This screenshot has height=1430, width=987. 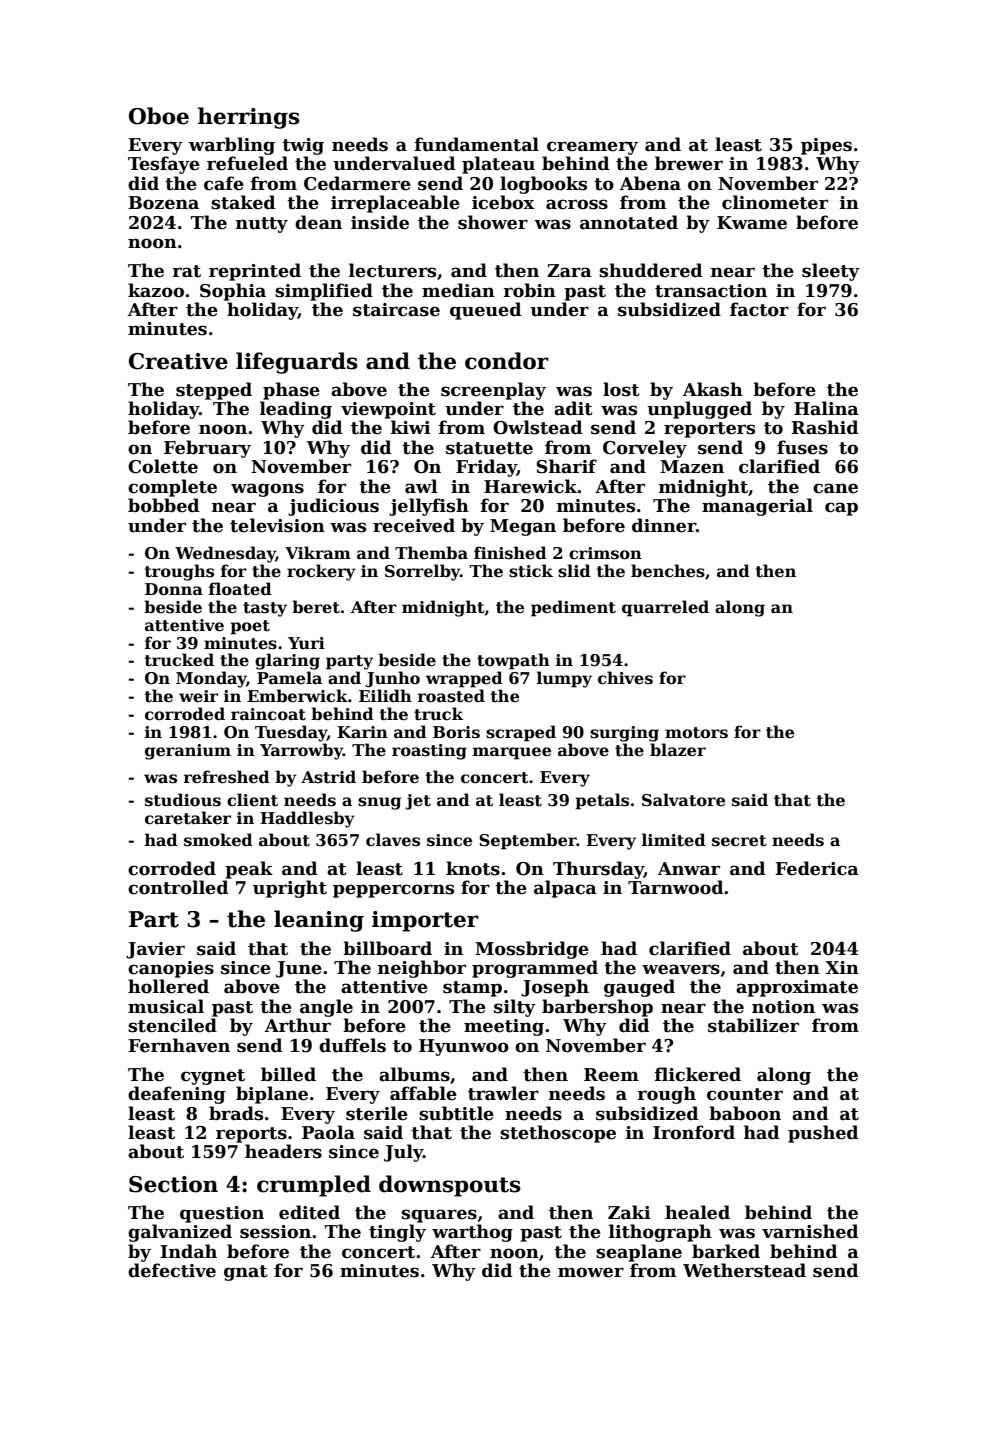 What do you see at coordinates (240, 589) in the screenshot?
I see `floated` at bounding box center [240, 589].
